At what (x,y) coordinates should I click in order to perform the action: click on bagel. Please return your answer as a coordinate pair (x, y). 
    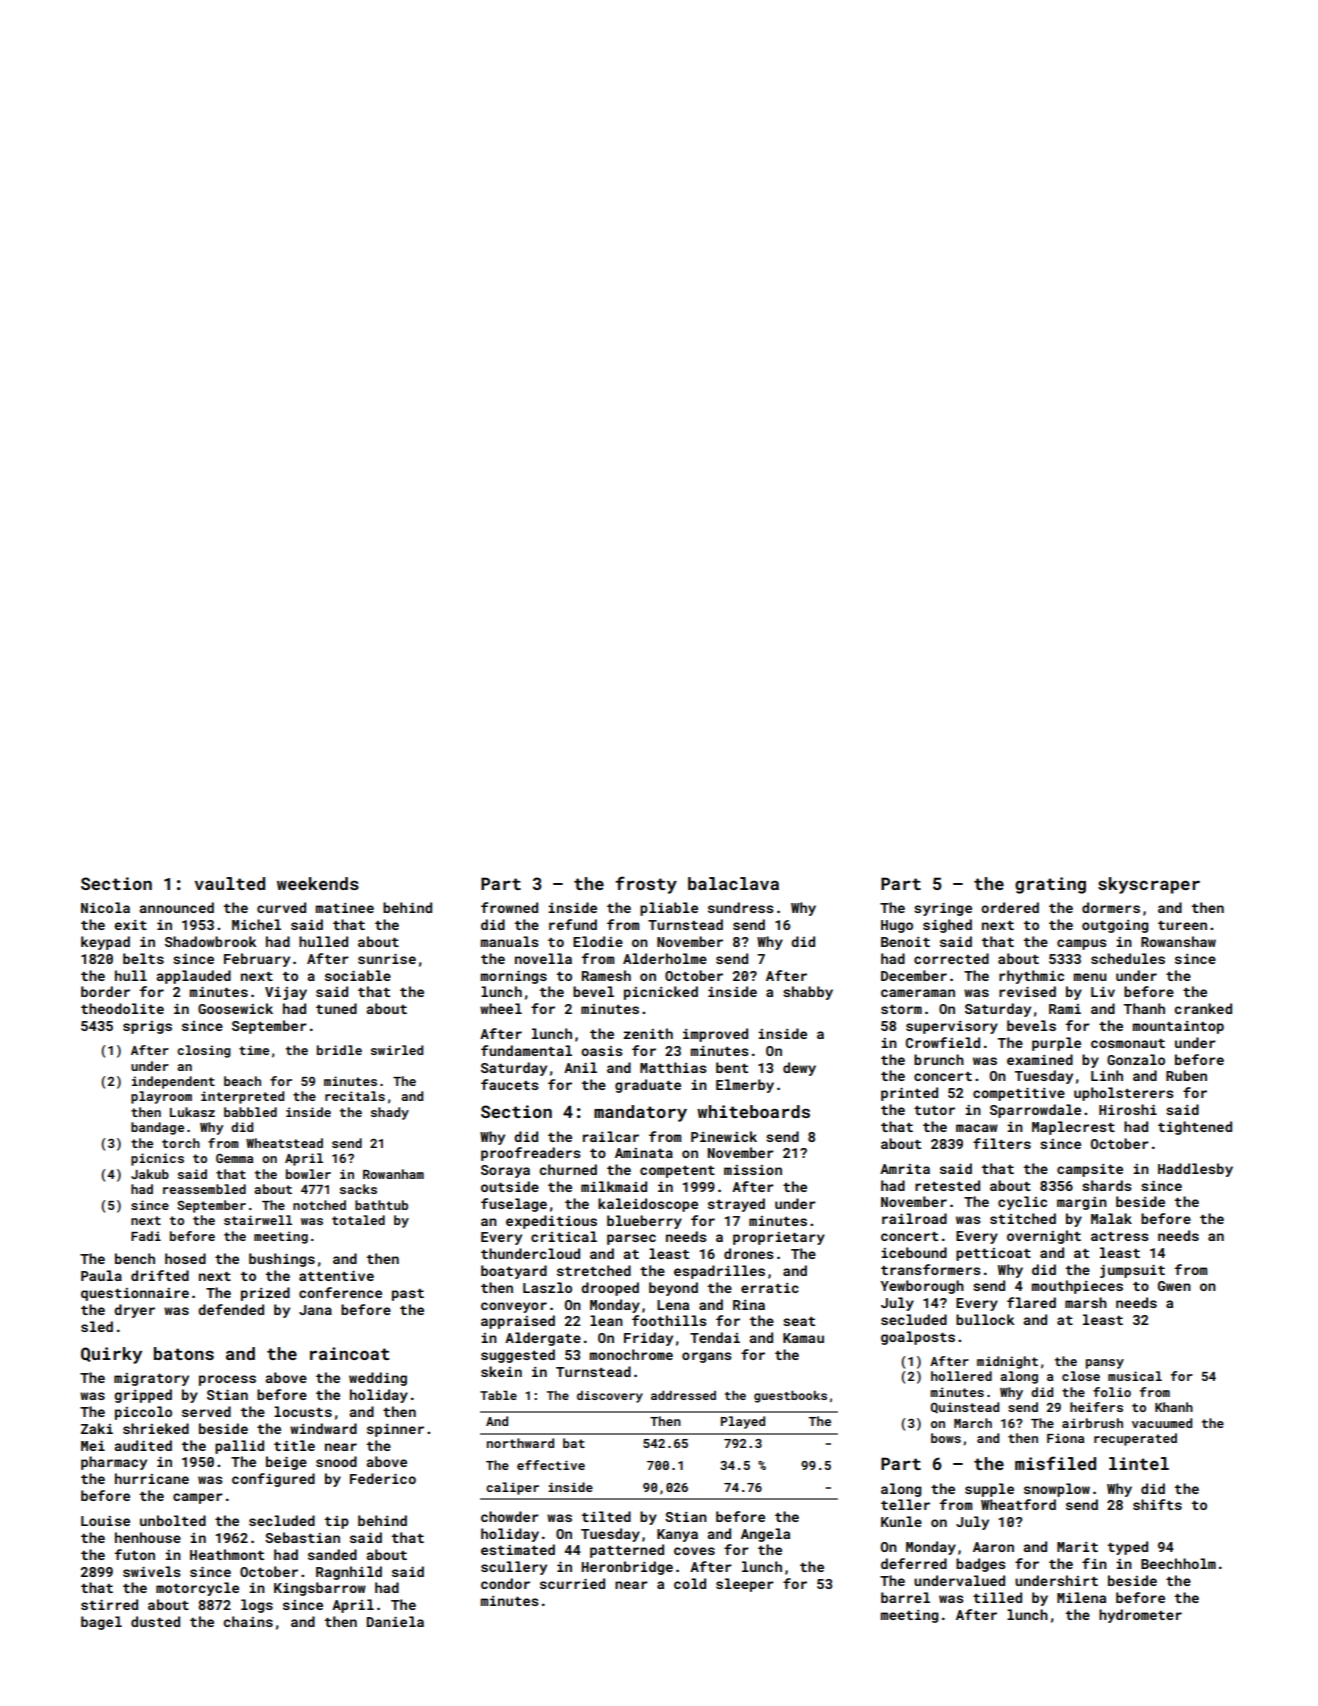
    Looking at the image, I should click on (101, 1623).
